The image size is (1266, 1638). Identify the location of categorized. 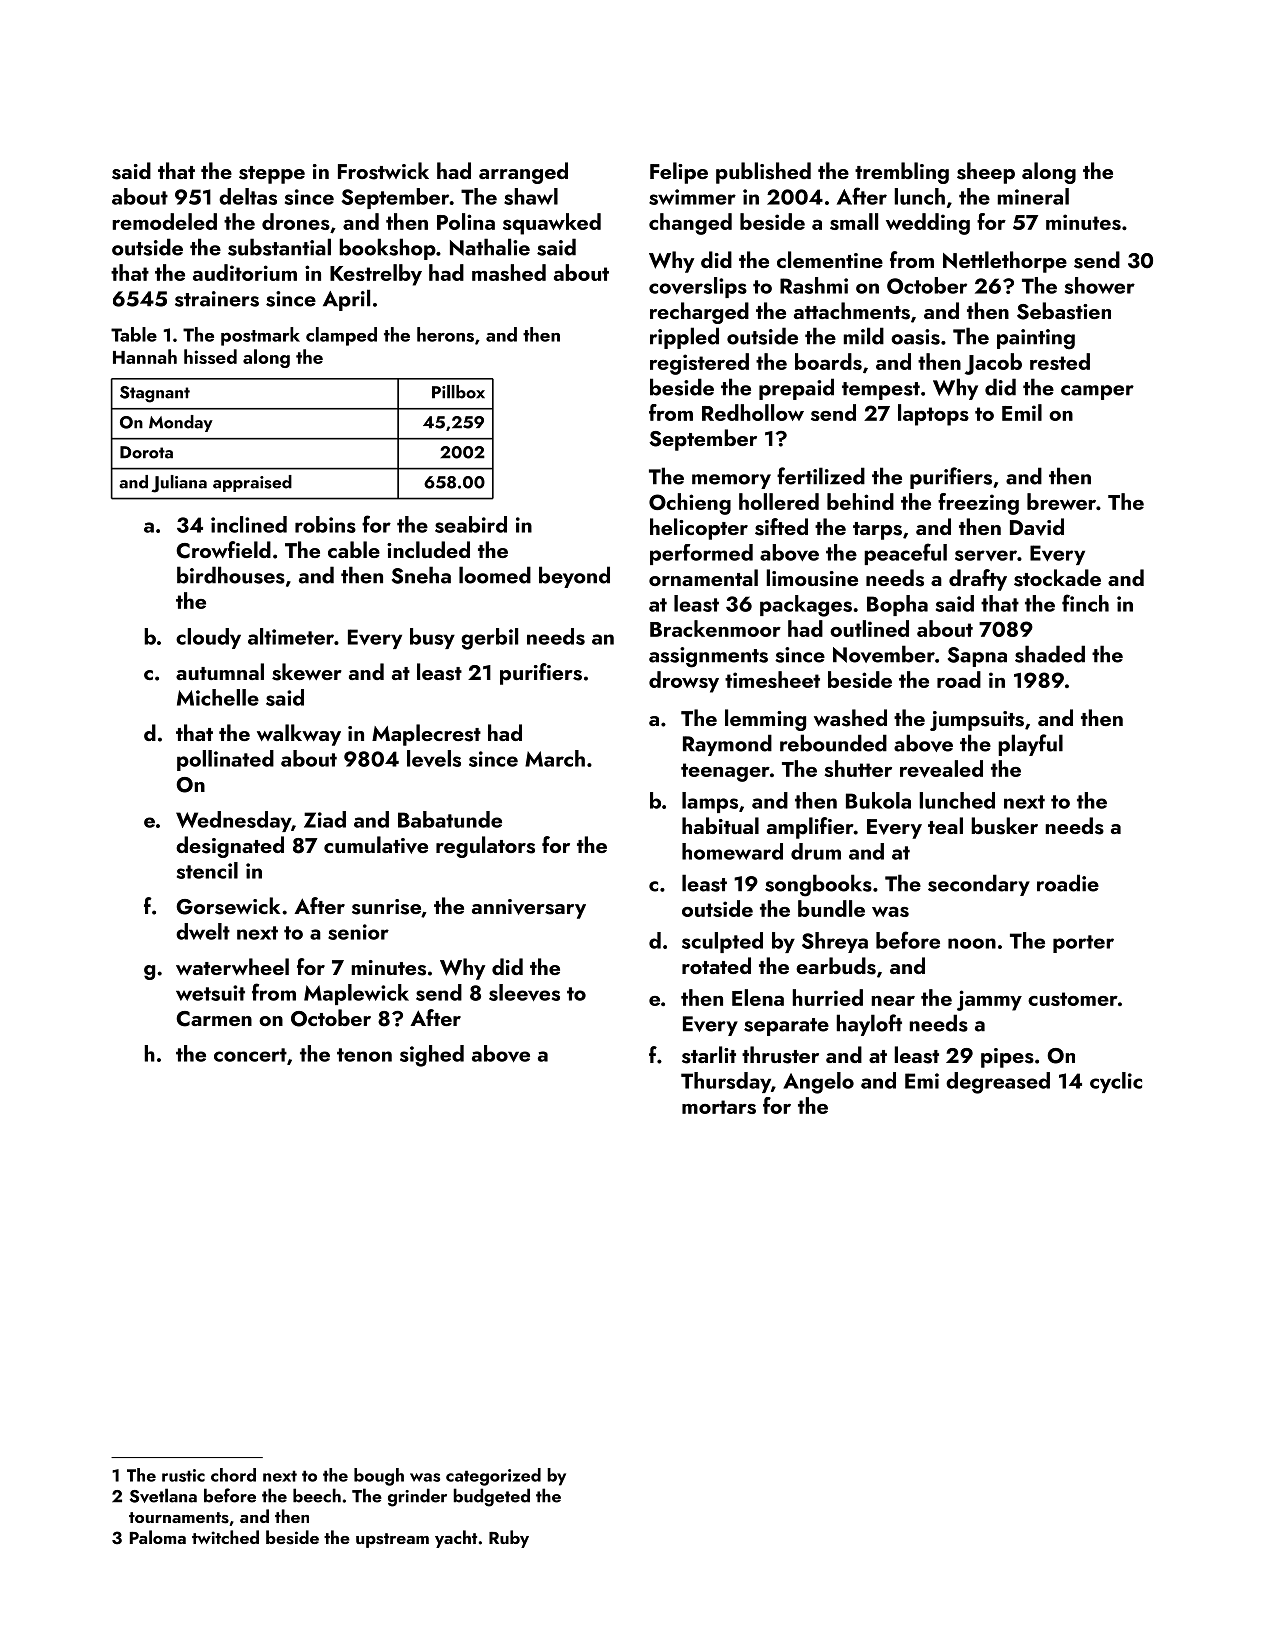
(493, 1477).
